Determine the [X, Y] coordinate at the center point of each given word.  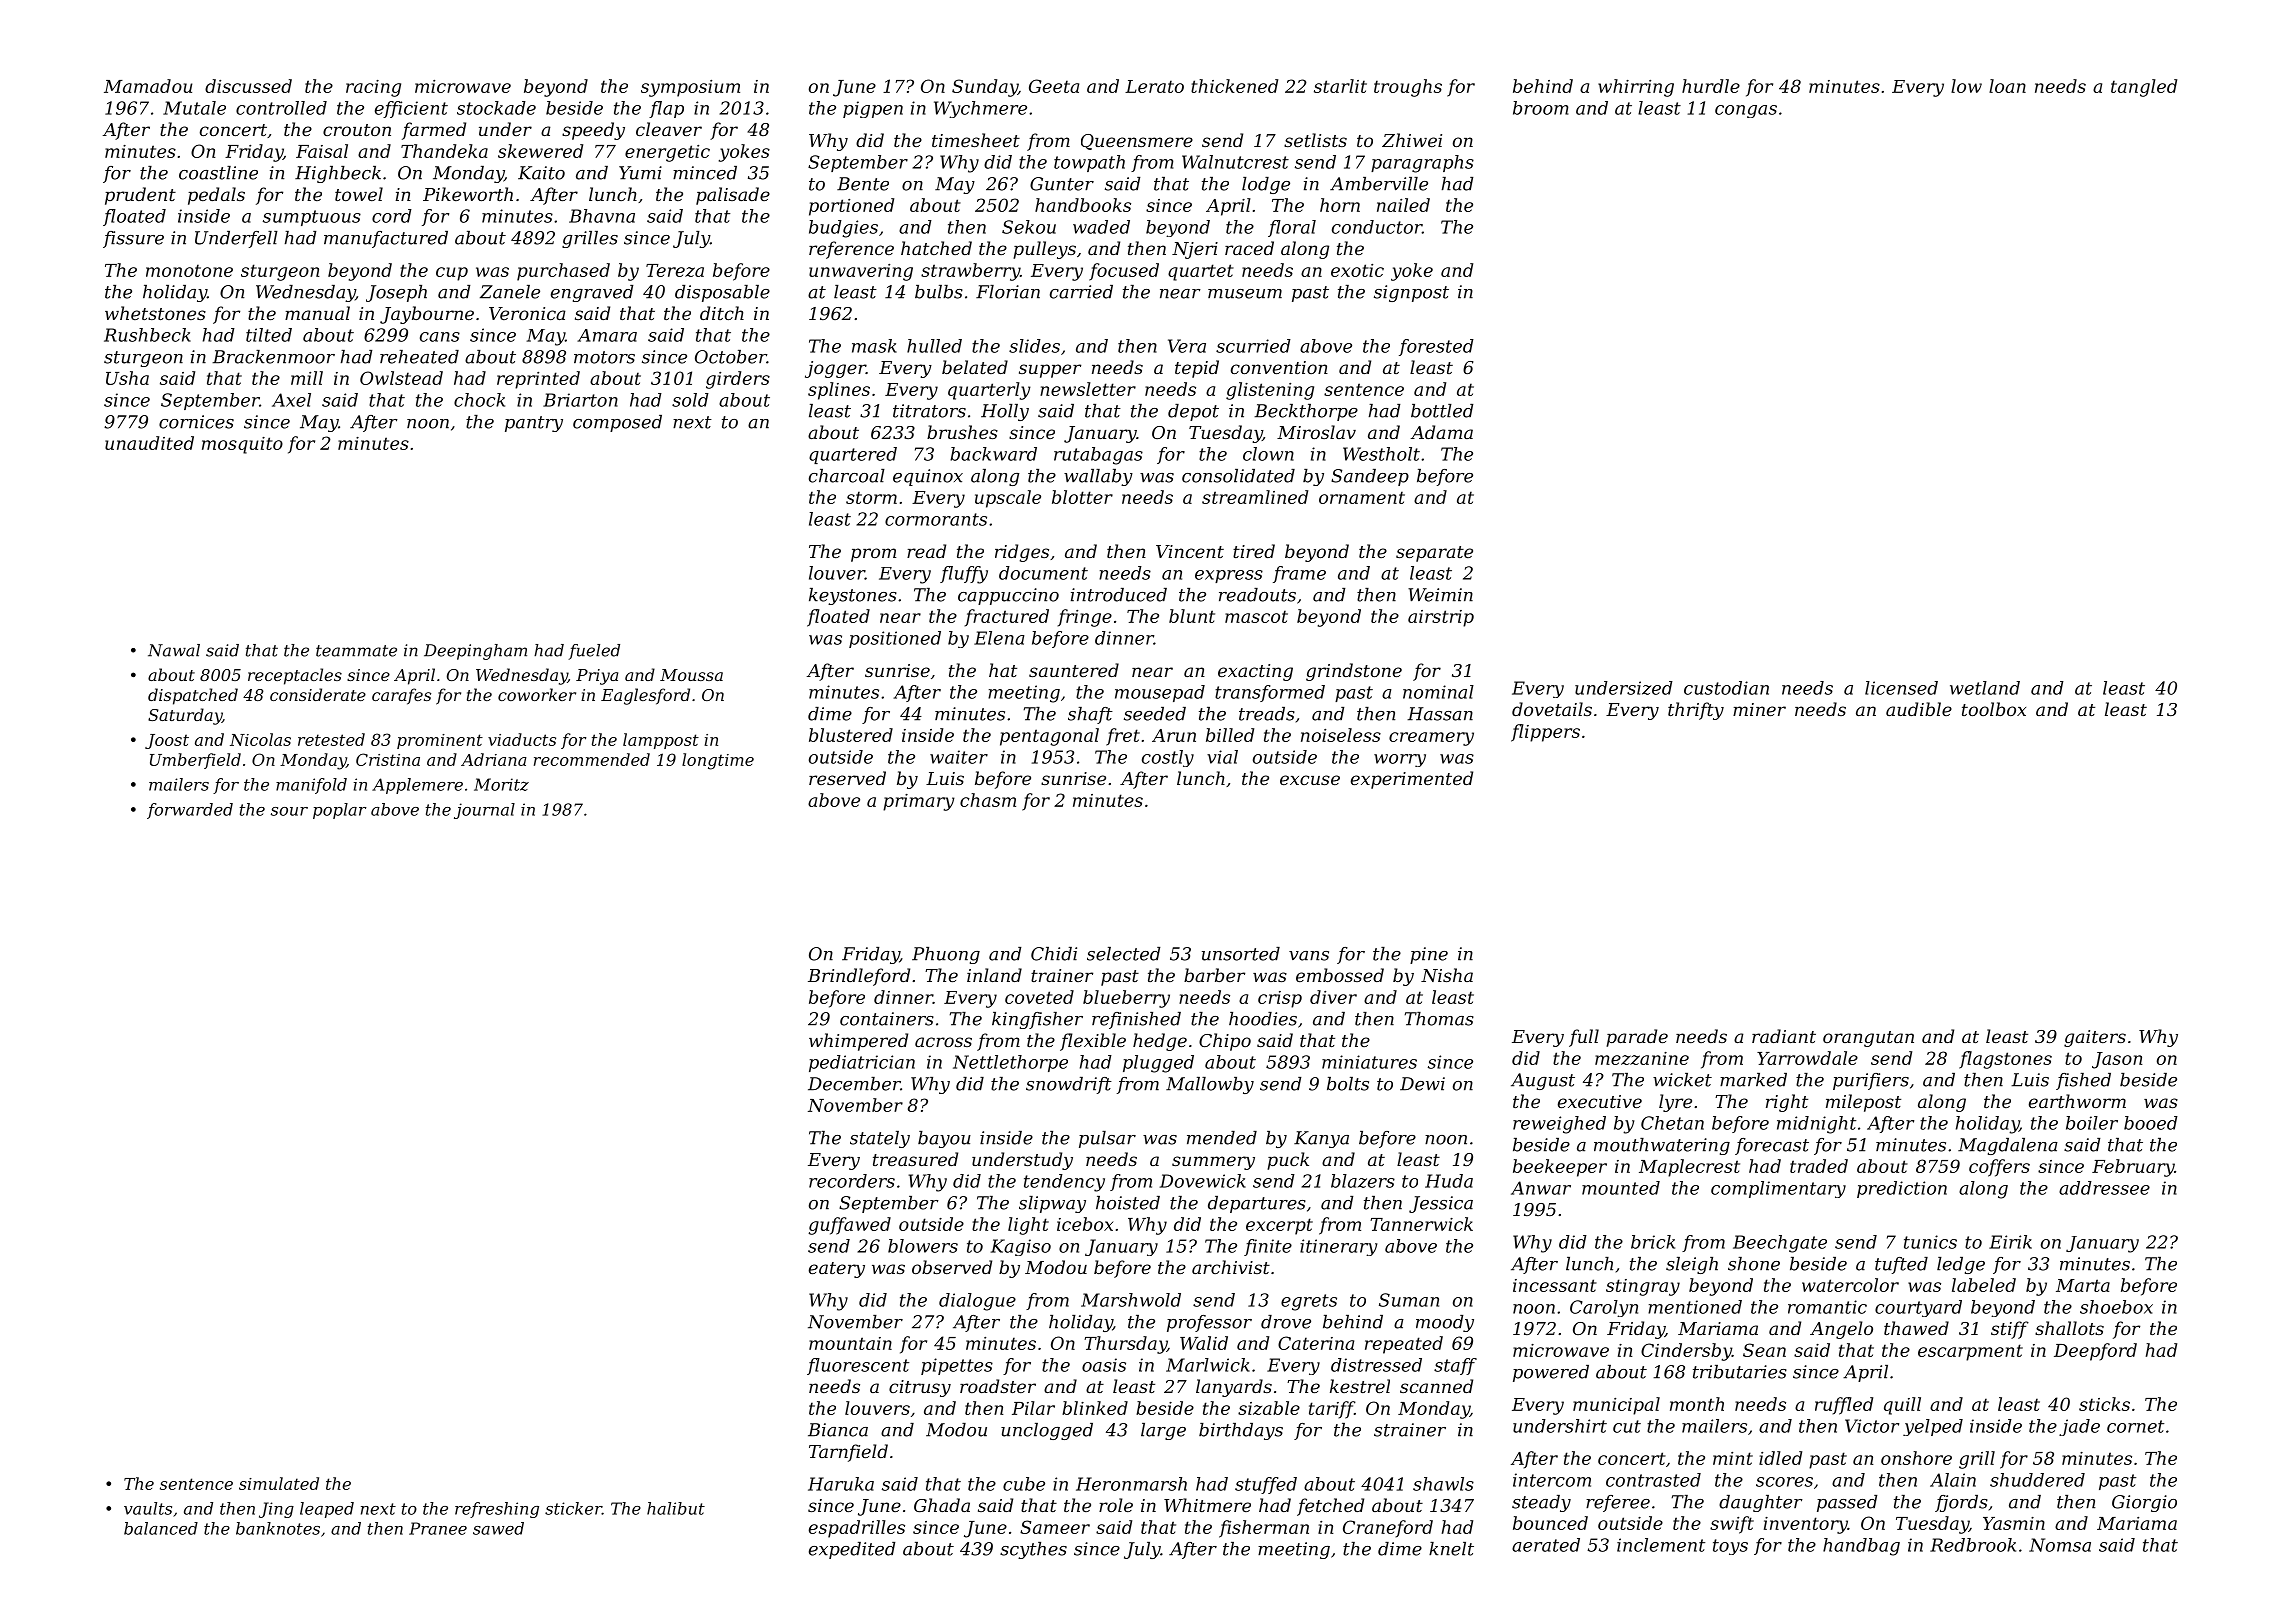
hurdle [1711, 86]
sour [289, 811]
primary [919, 802]
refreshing [497, 1510]
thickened [1234, 86]
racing [373, 88]
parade [1637, 1038]
